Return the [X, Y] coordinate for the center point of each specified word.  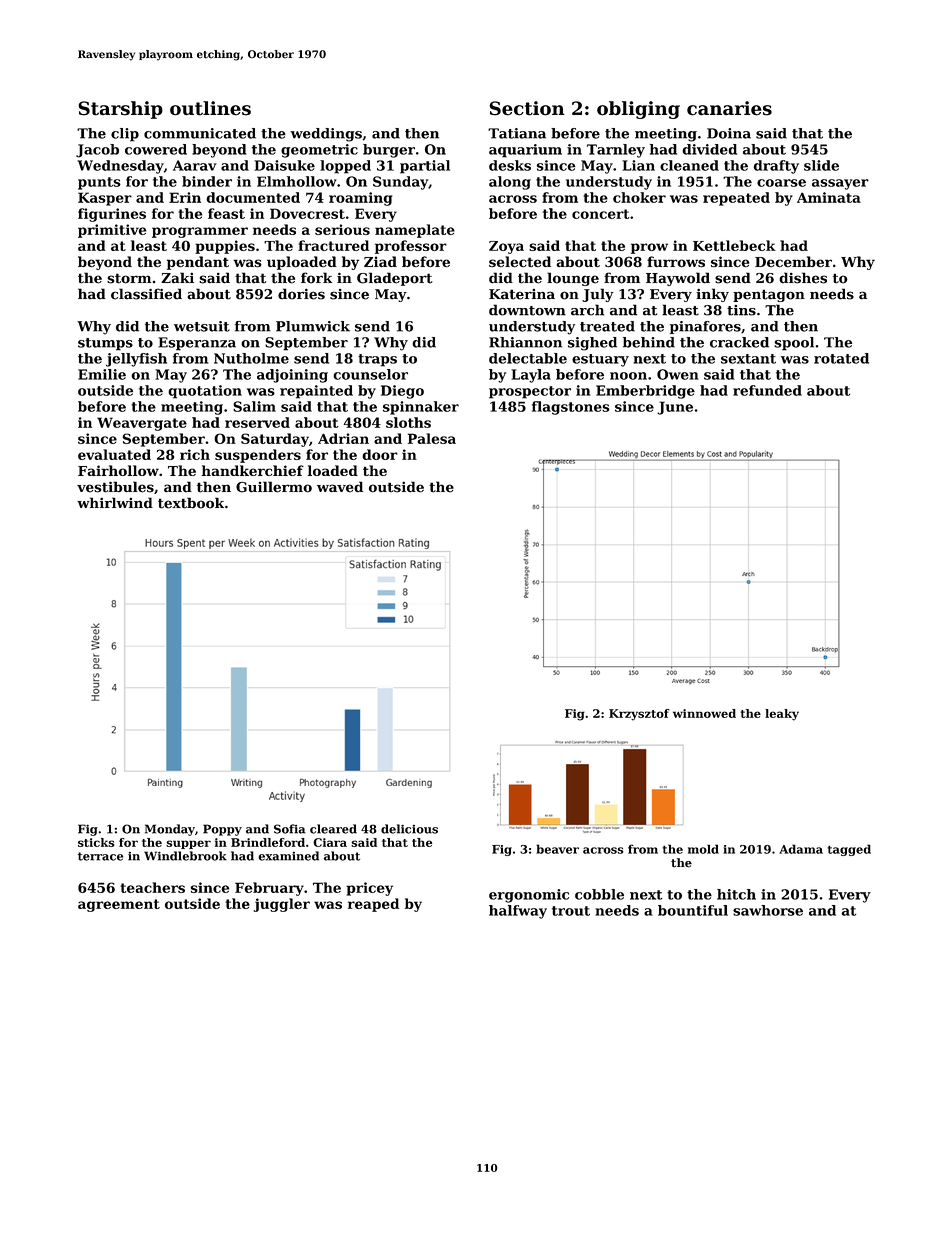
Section [527, 108]
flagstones [570, 408]
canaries [729, 108]
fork [316, 278]
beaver [557, 849]
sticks [96, 842]
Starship [120, 110]
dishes [803, 278]
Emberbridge [645, 392]
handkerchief [253, 470]
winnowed [704, 713]
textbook [191, 503]
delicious [409, 829]
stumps [105, 344]
